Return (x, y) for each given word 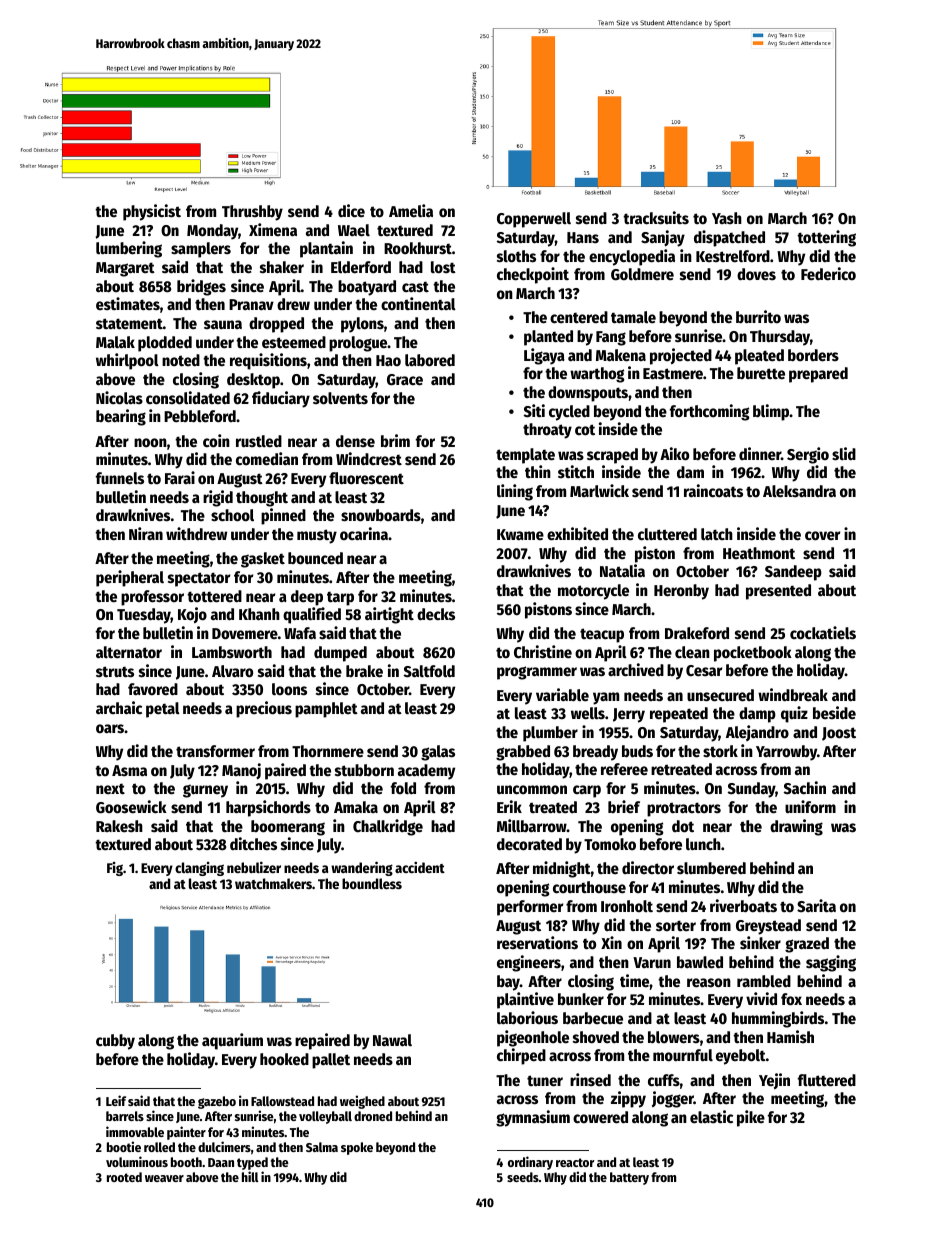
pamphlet (326, 710)
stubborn (364, 770)
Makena (621, 355)
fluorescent (366, 478)
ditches (253, 844)
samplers (201, 250)
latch (717, 534)
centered (579, 317)
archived (636, 670)
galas (438, 753)
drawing (796, 827)
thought (262, 499)
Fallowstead (282, 1101)
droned (373, 1116)
